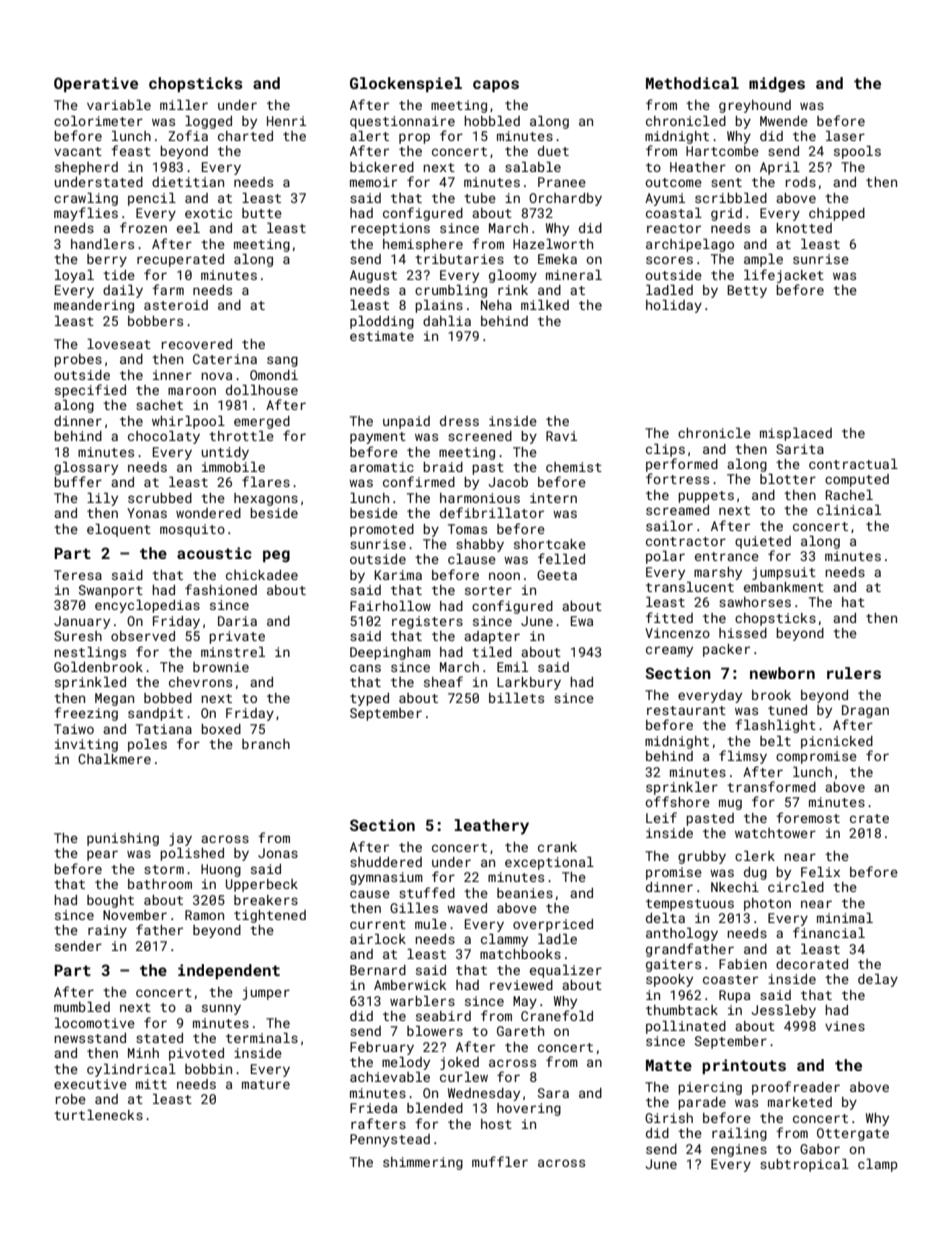 The image size is (952, 1233). Describe the element at coordinates (184, 105) in the image. I see `miller` at that location.
